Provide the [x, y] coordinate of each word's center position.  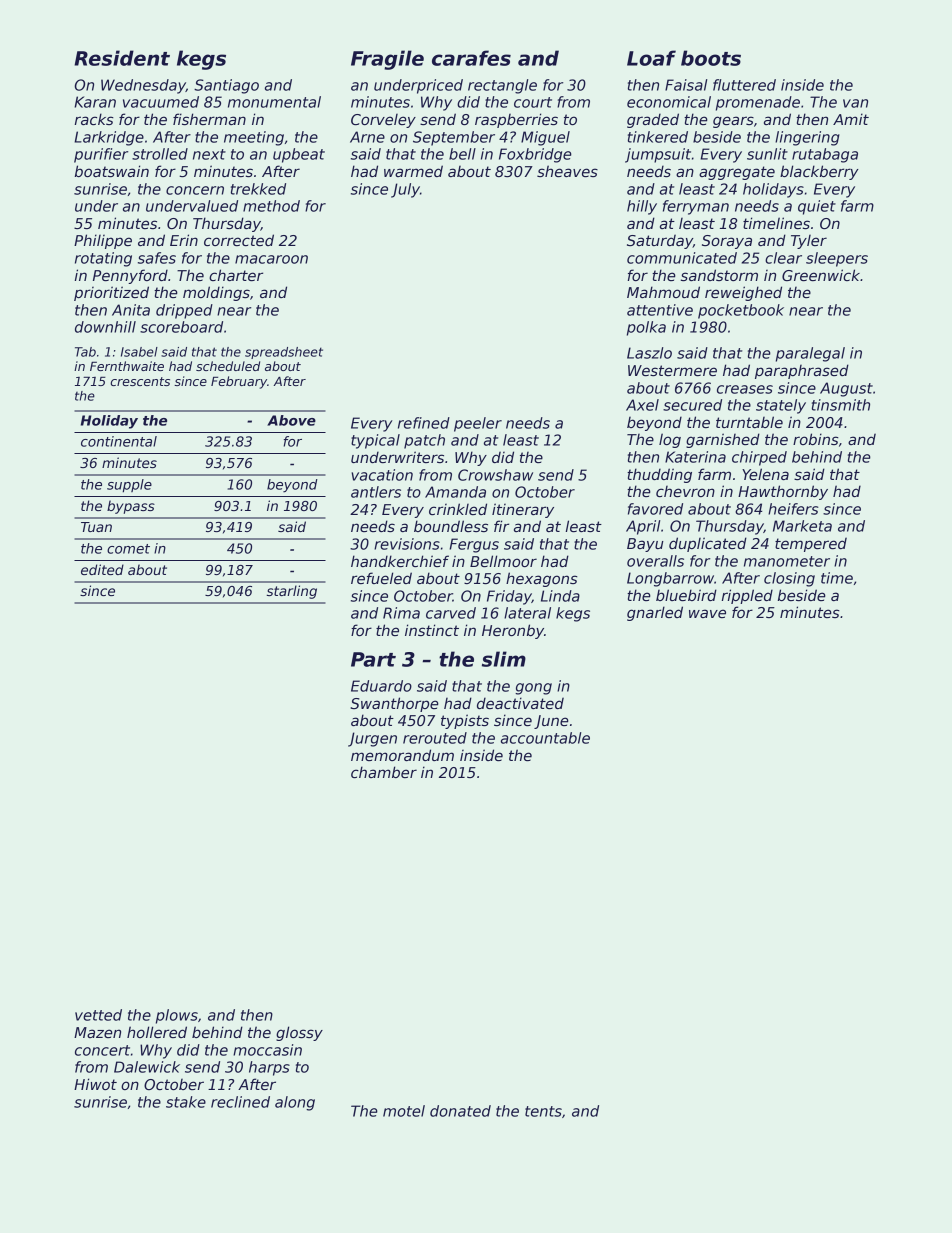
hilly [642, 207]
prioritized [111, 293]
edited [102, 569]
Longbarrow [670, 579]
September [454, 138]
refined [424, 423]
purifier [101, 155]
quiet [817, 207]
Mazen [97, 1032]
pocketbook [741, 311]
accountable [545, 738]
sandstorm [719, 275]
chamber [384, 772]
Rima [401, 613]
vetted [98, 1015]
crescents [140, 381]
